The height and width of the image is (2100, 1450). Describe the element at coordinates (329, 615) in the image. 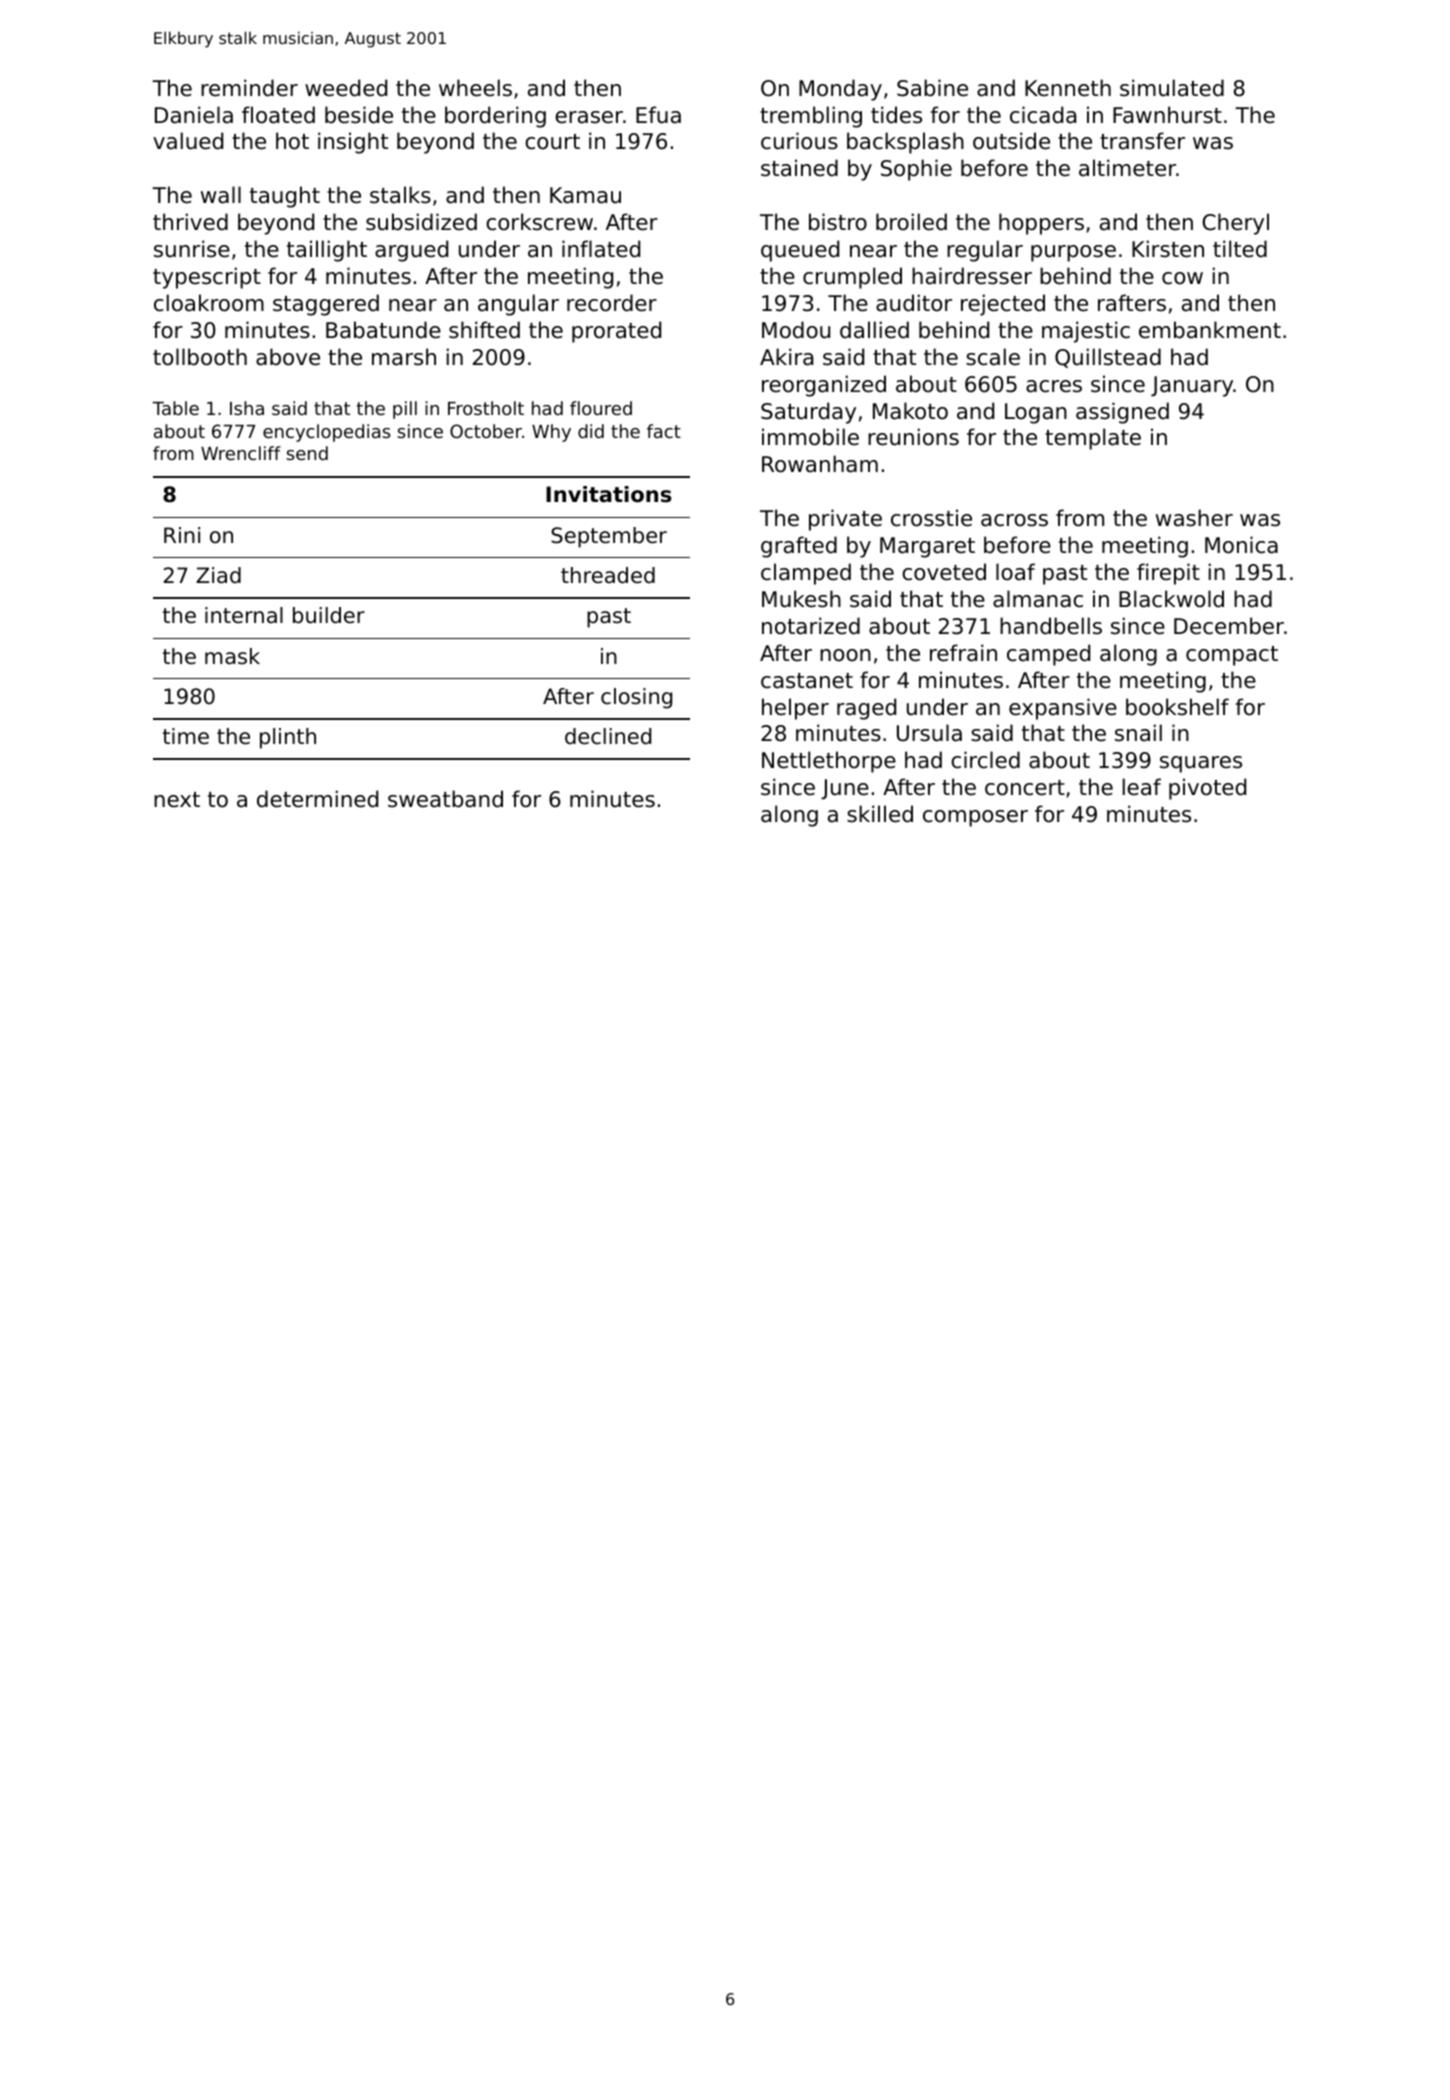

I see `builder` at that location.
